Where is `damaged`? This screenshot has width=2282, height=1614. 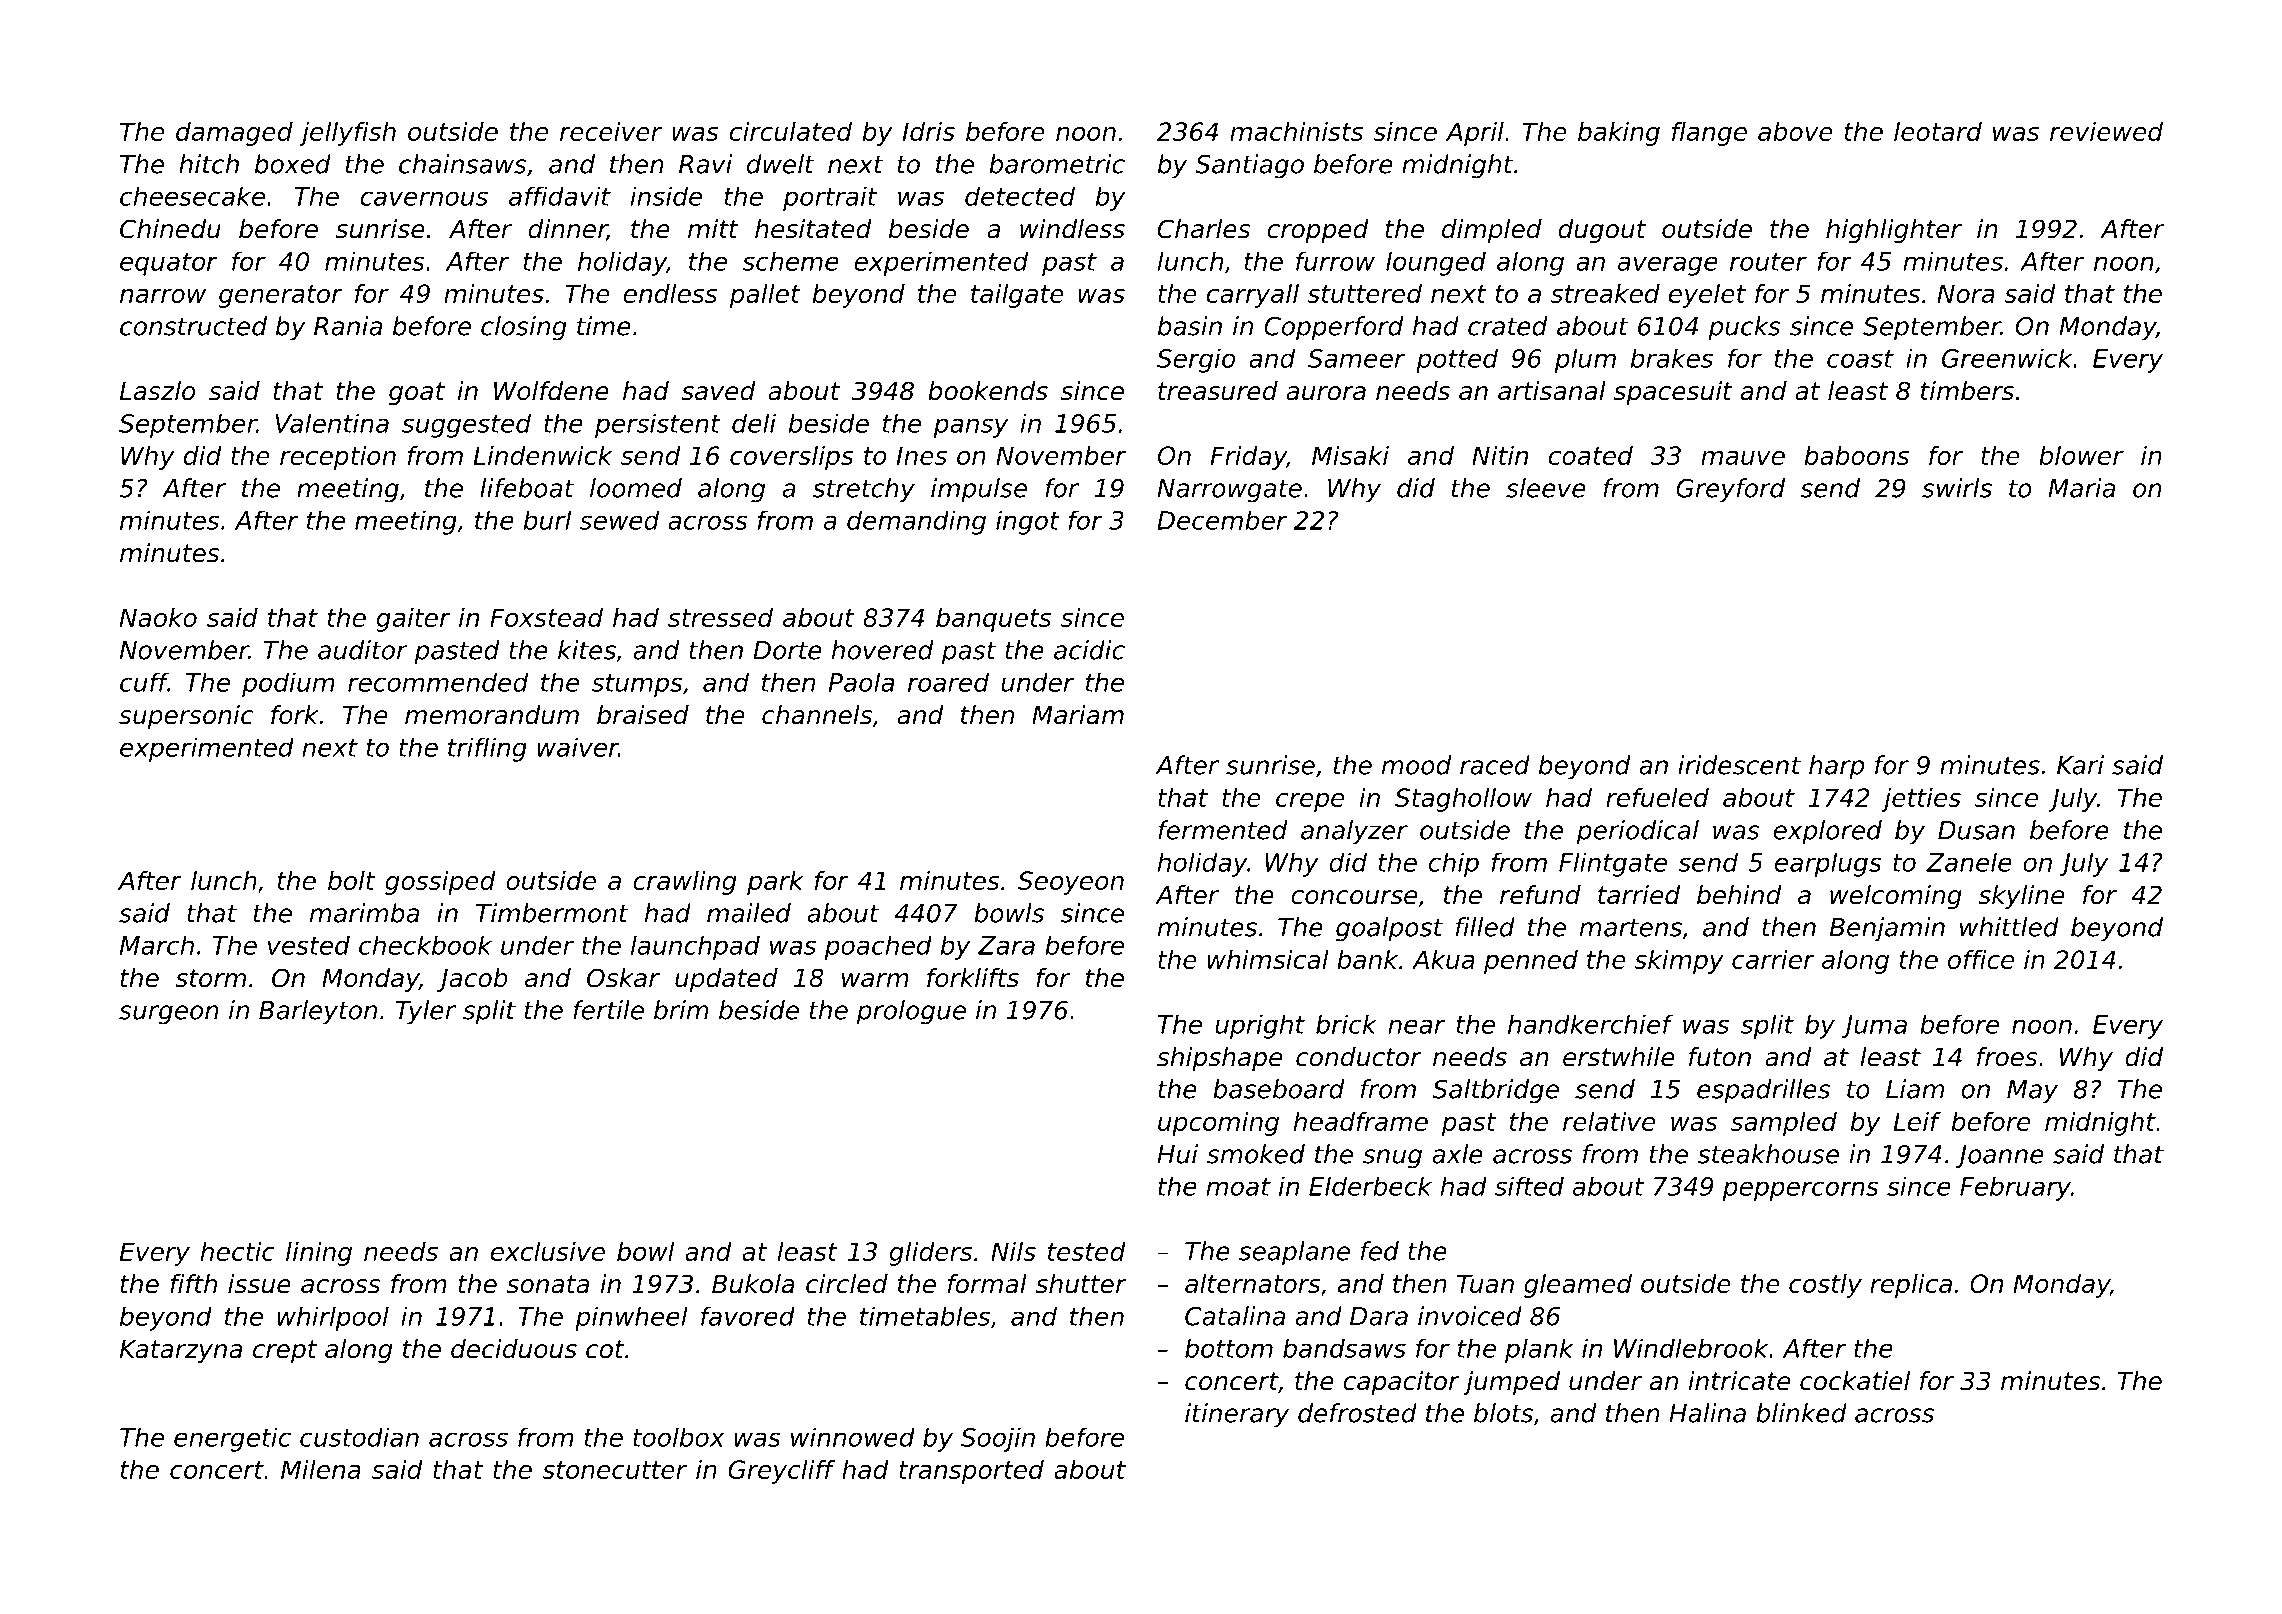
damaged is located at coordinates (234, 134).
